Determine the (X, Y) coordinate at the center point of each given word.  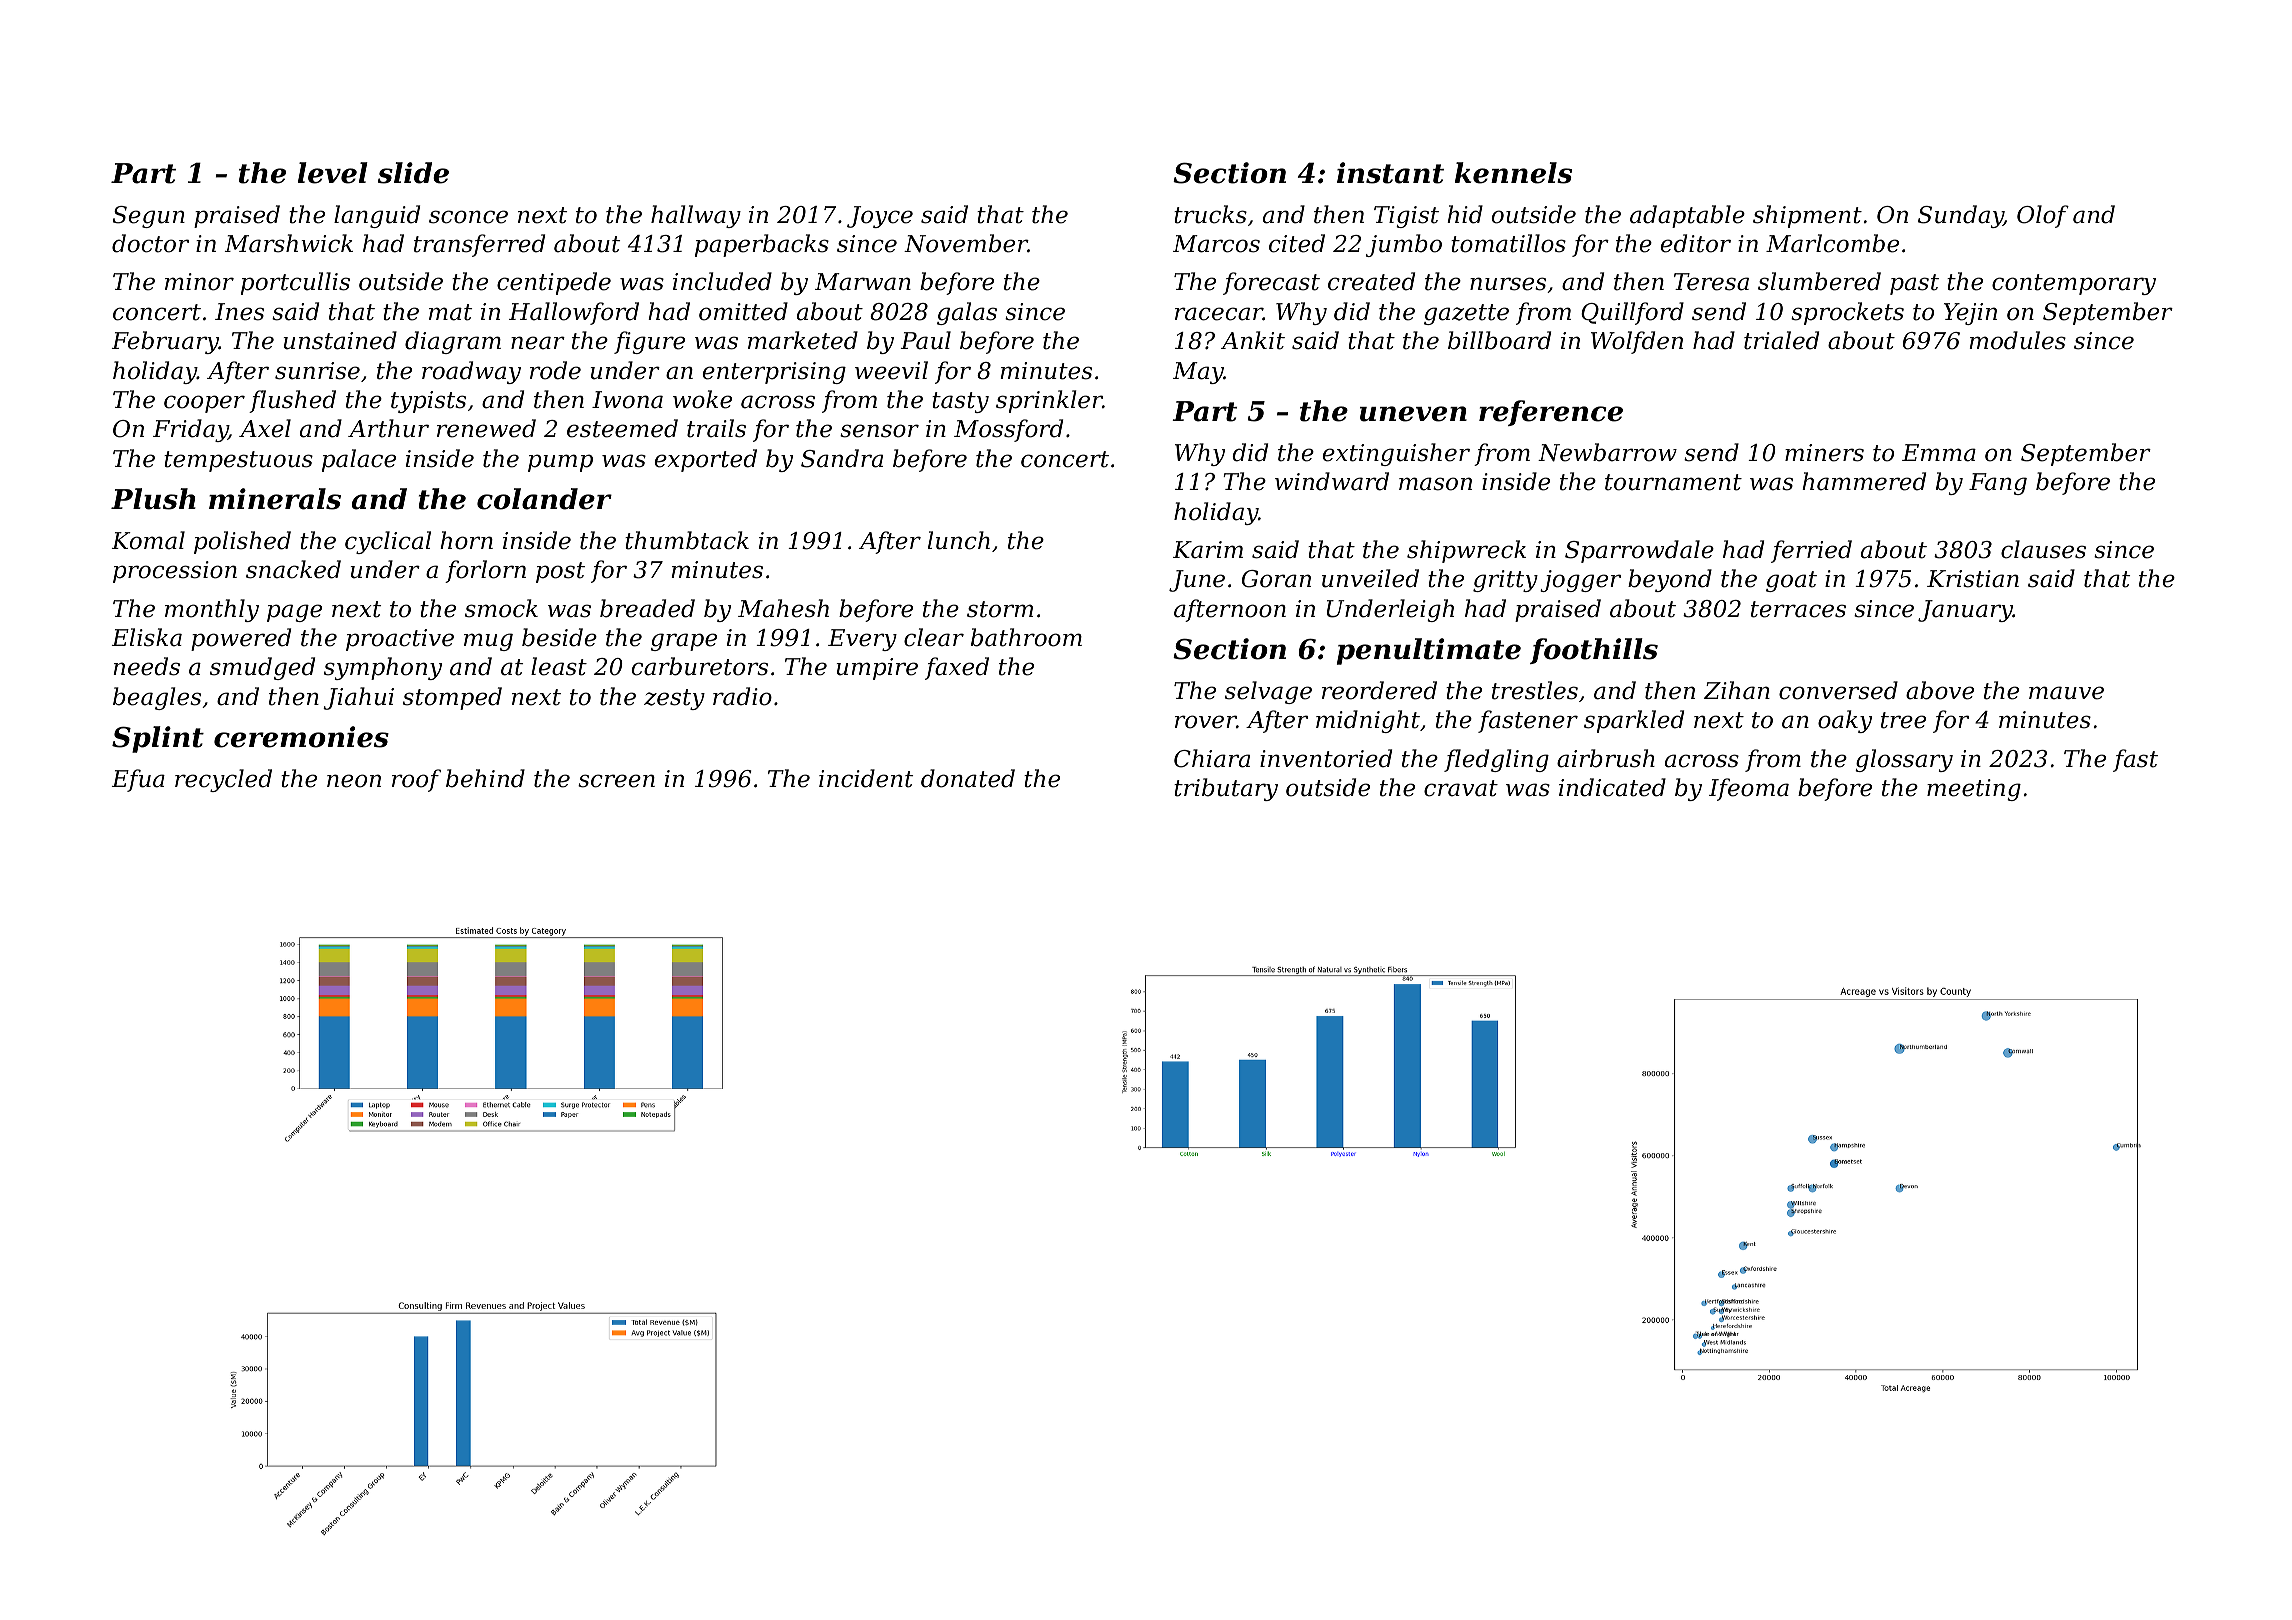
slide (413, 173)
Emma (1939, 453)
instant (1390, 173)
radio (742, 696)
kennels (1513, 173)
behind (485, 778)
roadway (471, 372)
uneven (1413, 414)
